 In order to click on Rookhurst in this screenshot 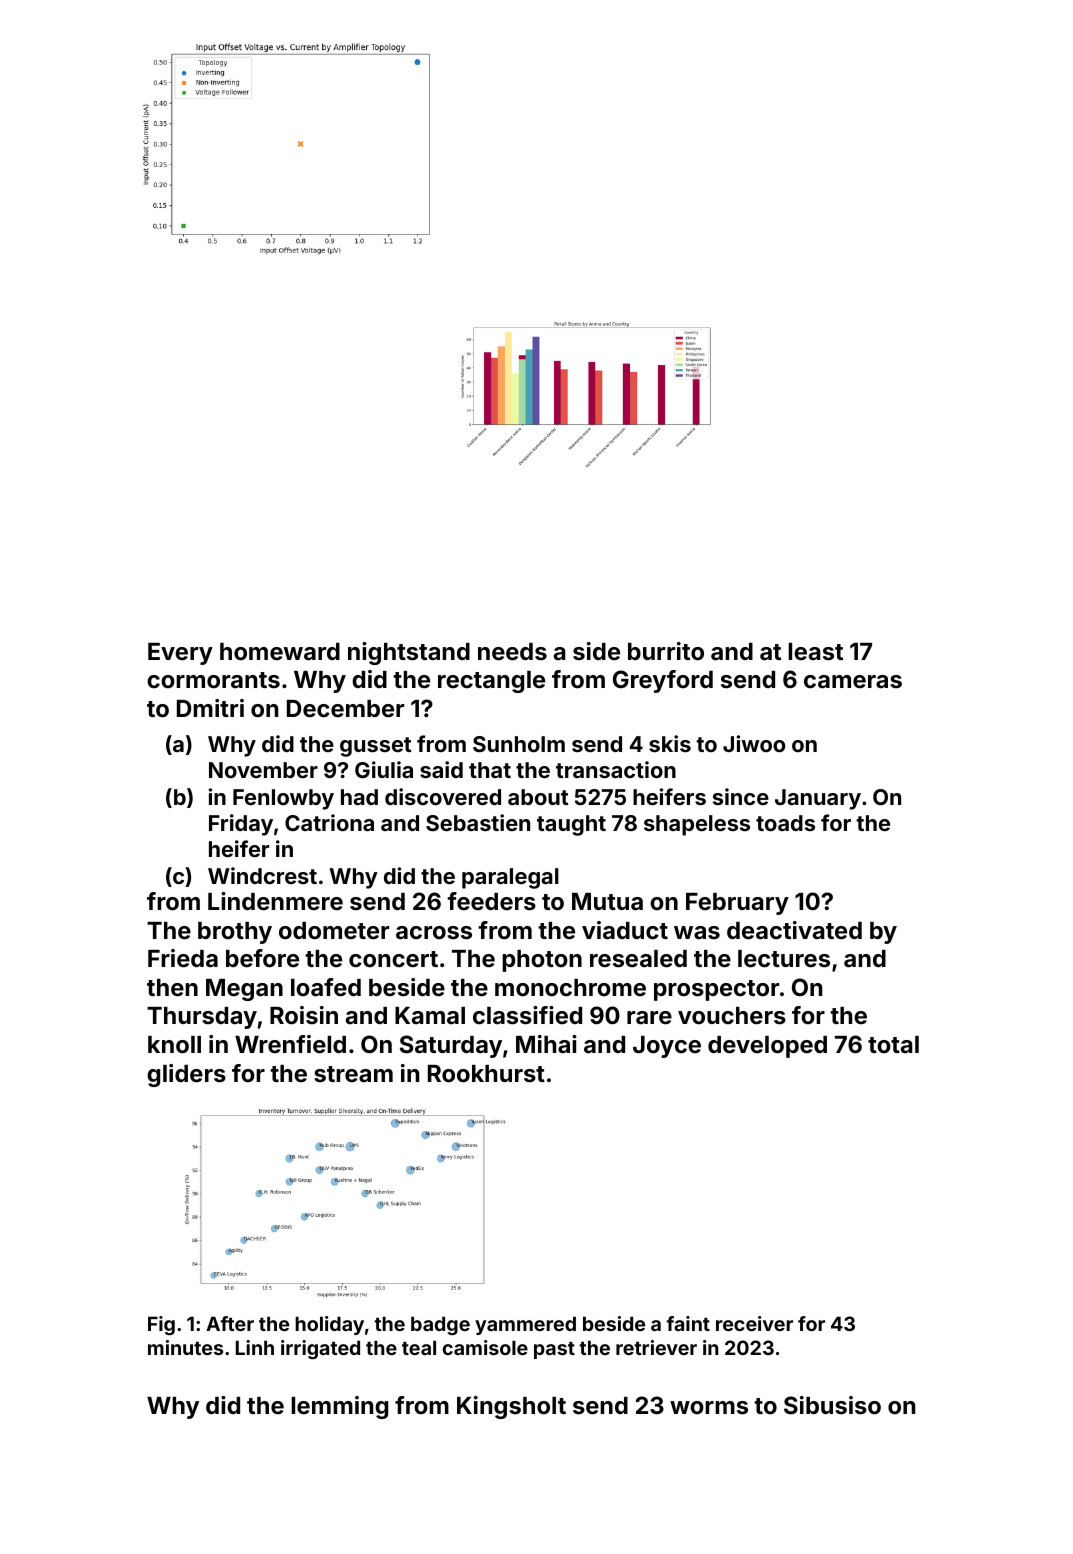, I will do `click(486, 1074)`.
